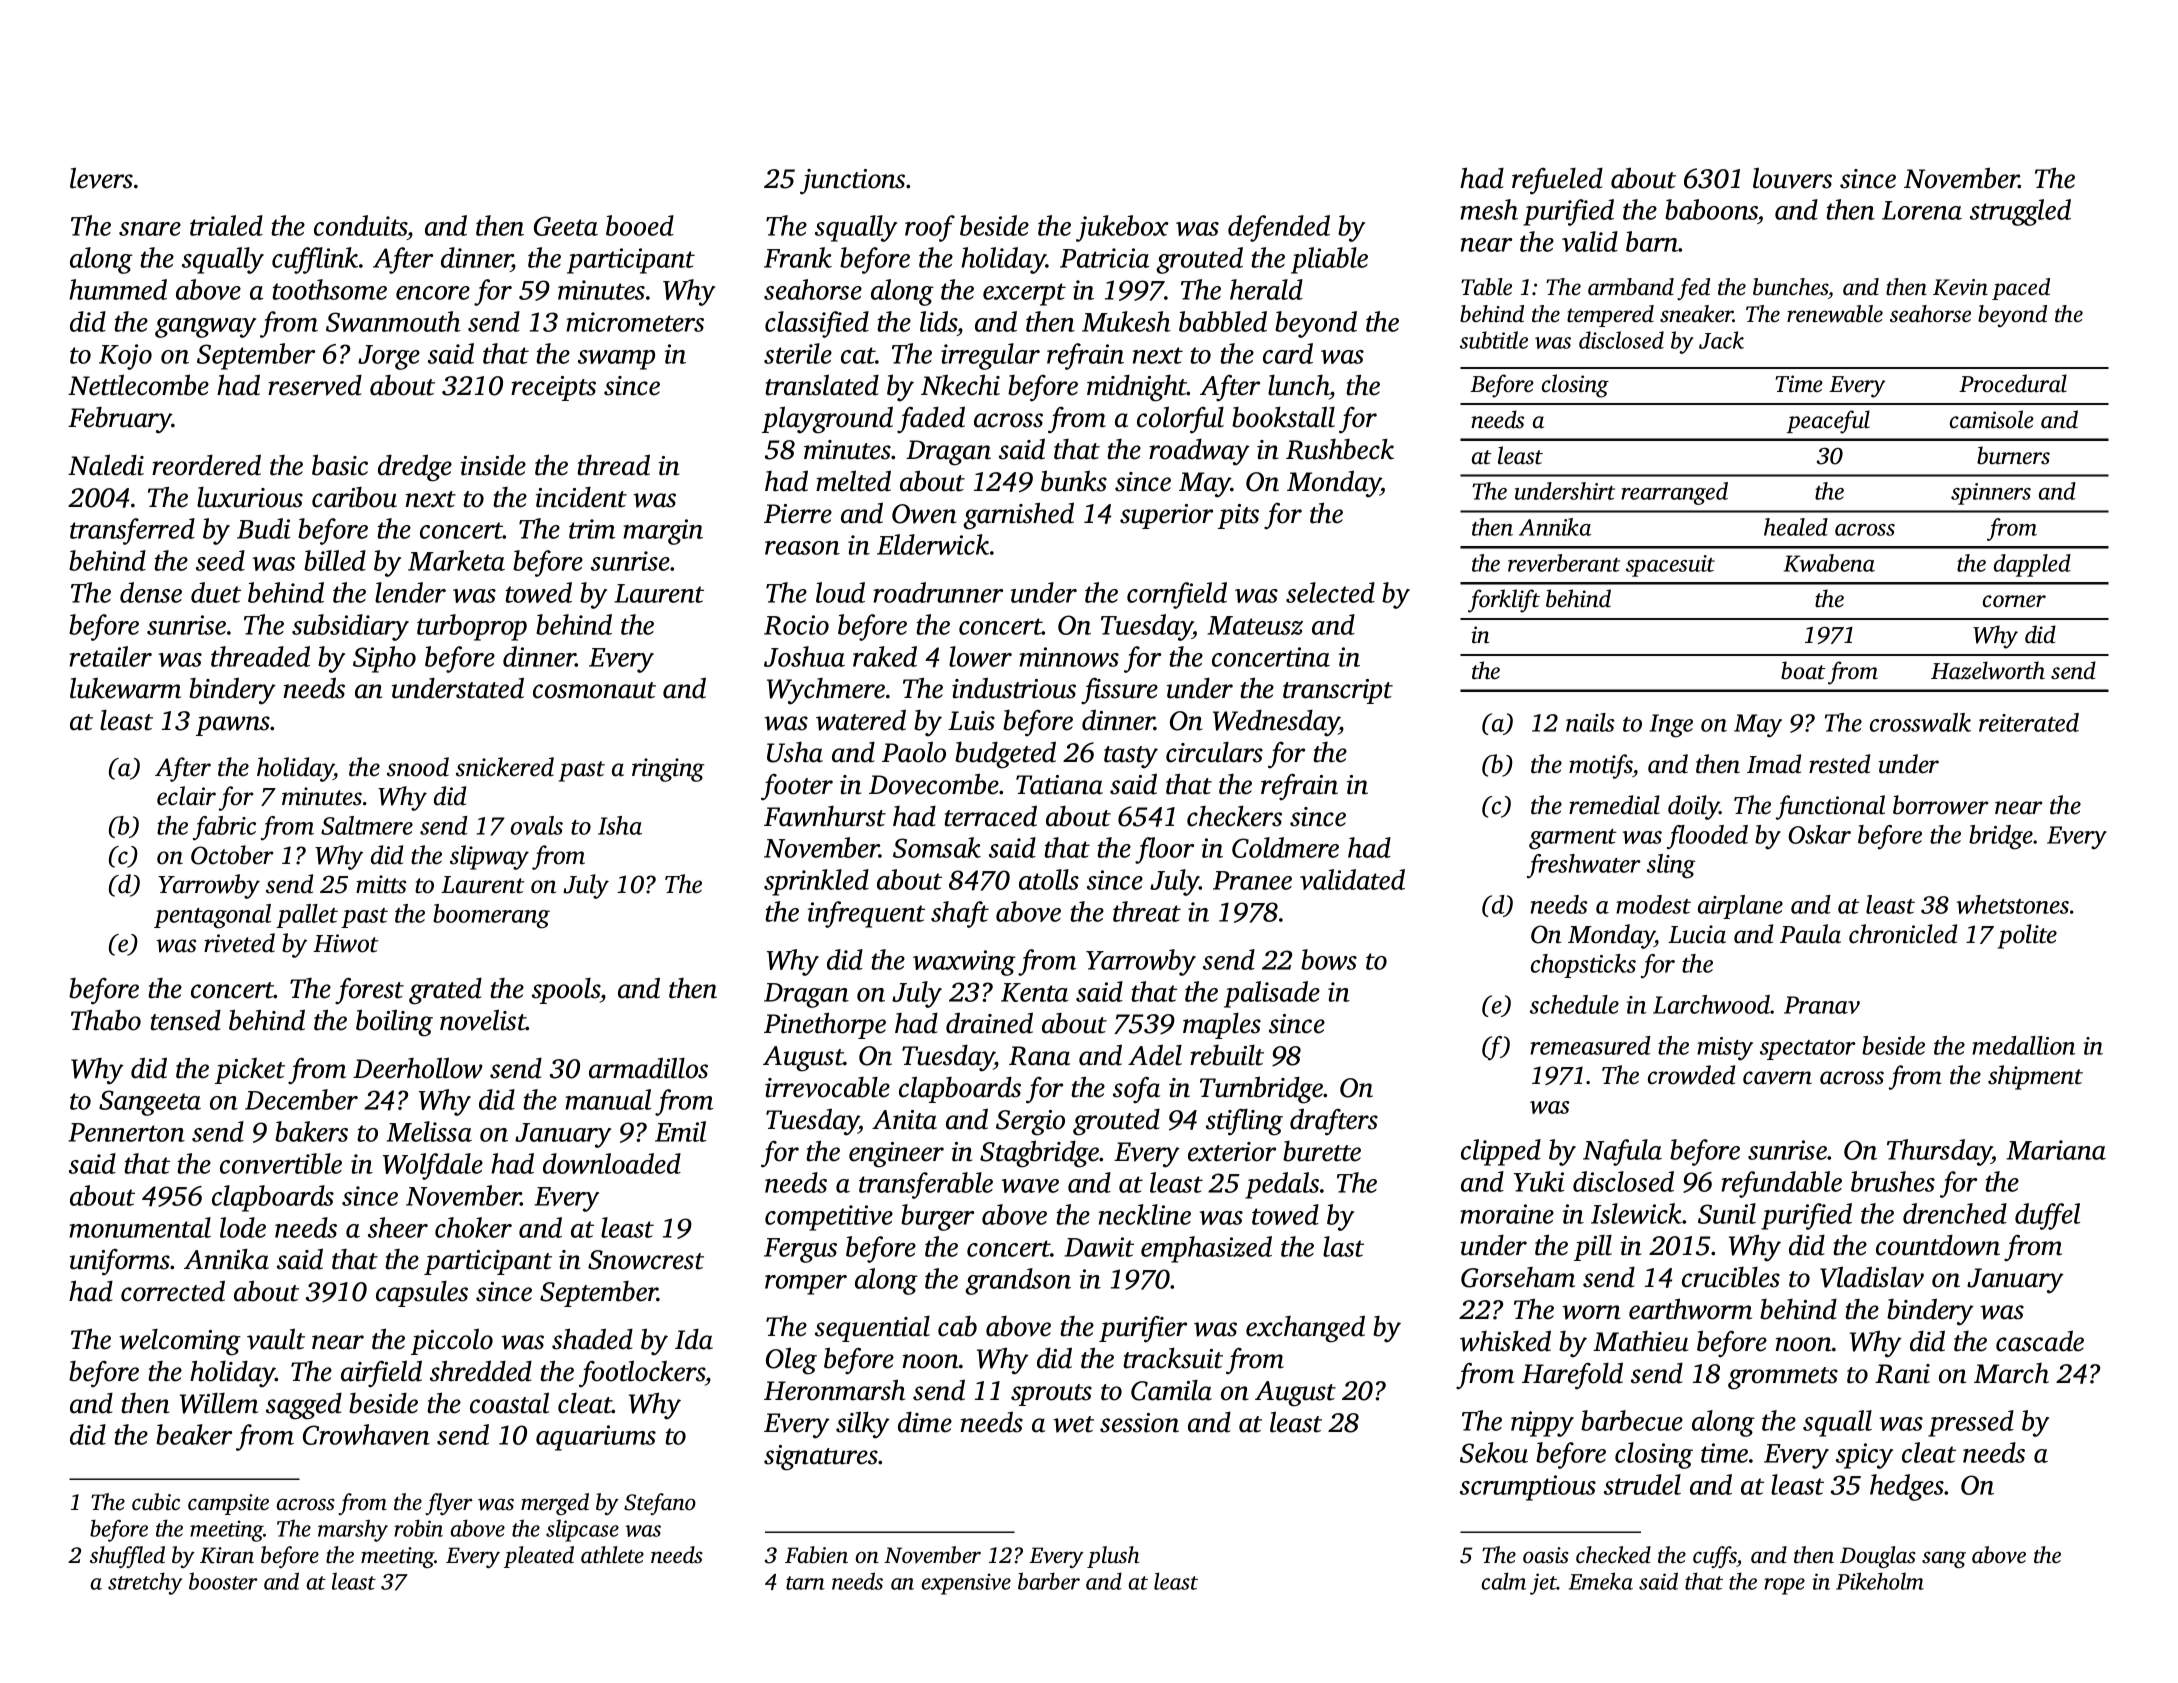 The height and width of the document is (1683, 2178). What do you see at coordinates (1252, 880) in the document?
I see `Pranee` at bounding box center [1252, 880].
